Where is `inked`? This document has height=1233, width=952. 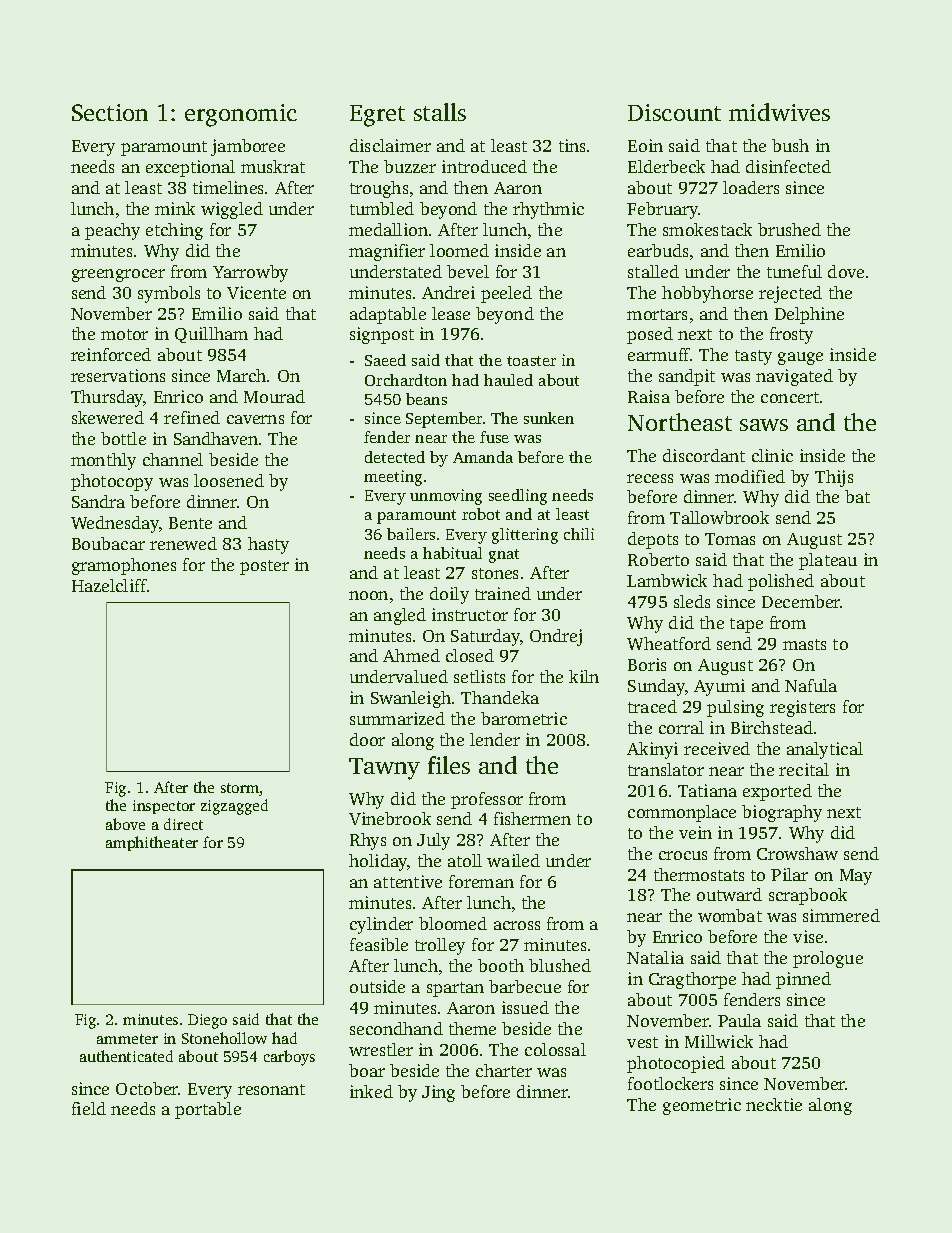
inked is located at coordinates (371, 1091).
